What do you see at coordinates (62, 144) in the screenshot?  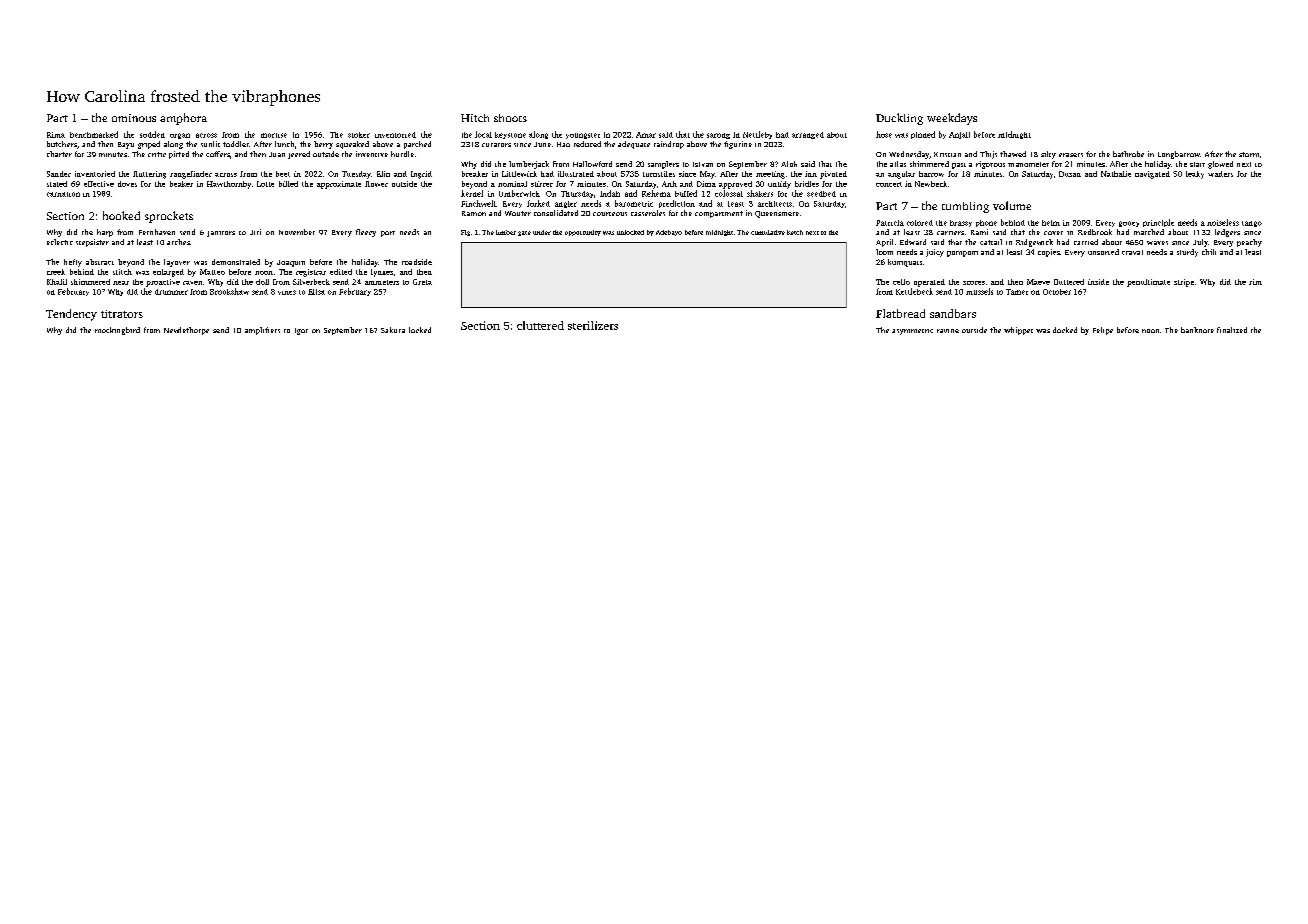 I see `butchers` at bounding box center [62, 144].
